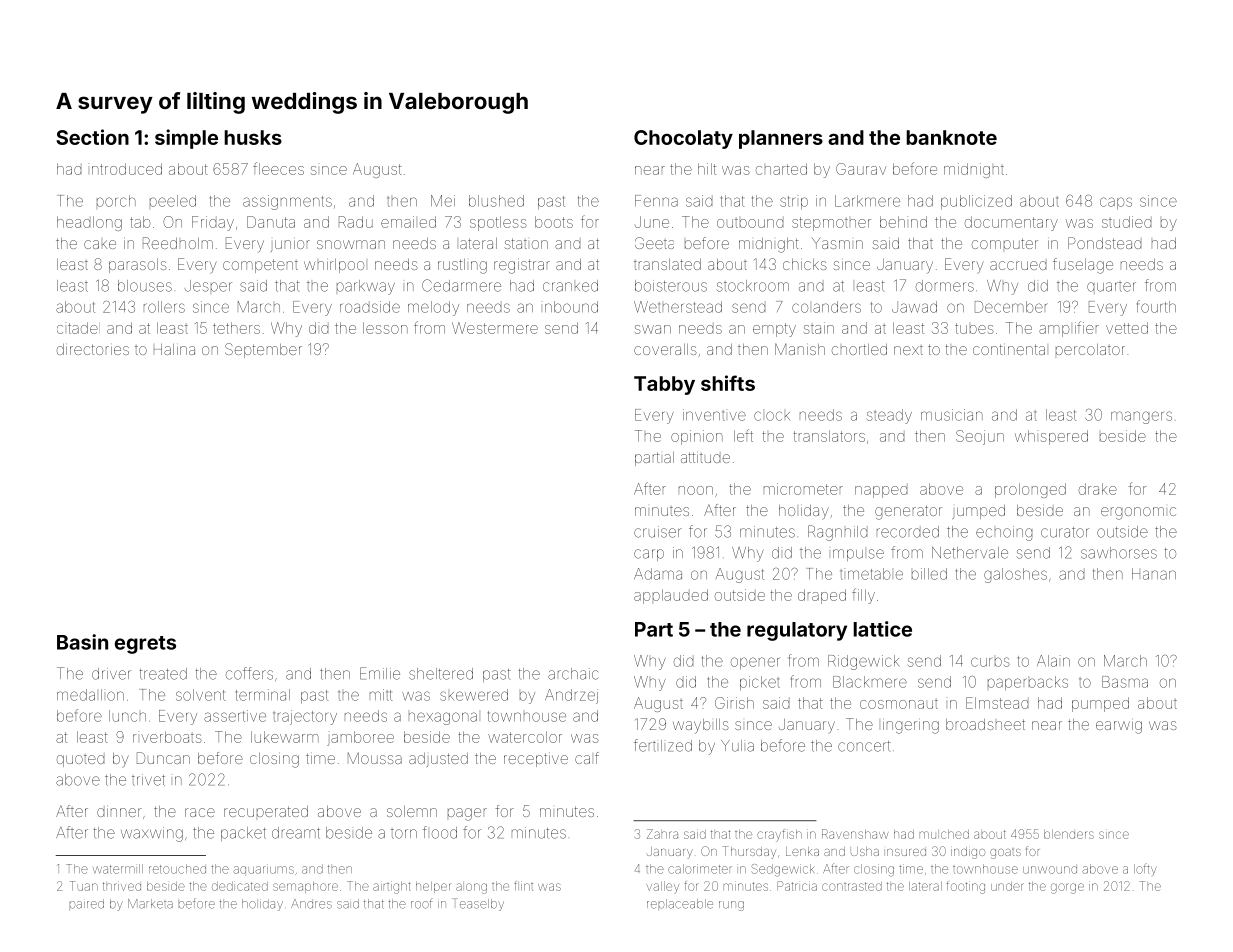 The width and height of the document is (1233, 952). Describe the element at coordinates (1069, 834) in the document. I see `blenders` at that location.
